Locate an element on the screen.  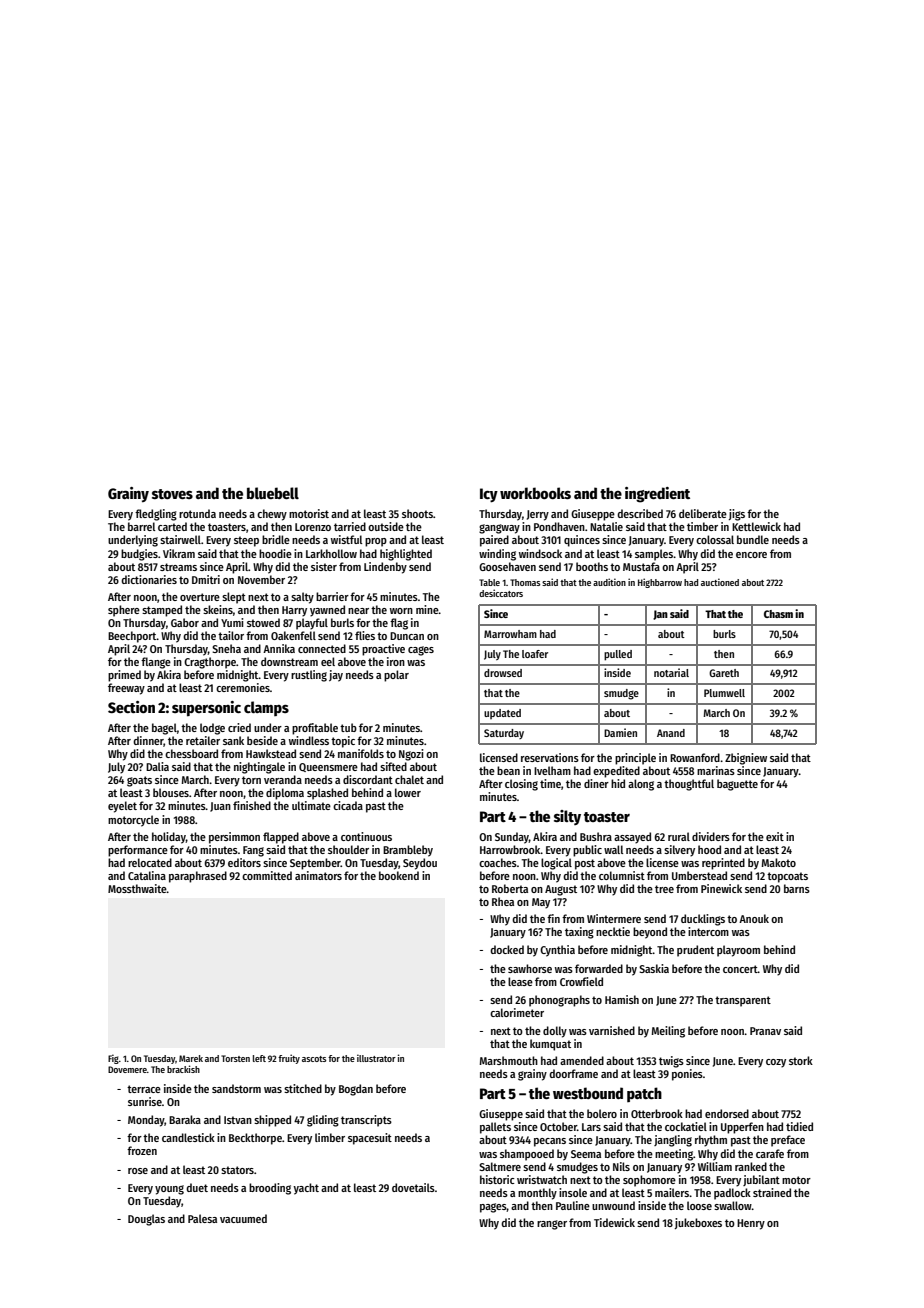
Lindenby is located at coordinates (385, 568).
